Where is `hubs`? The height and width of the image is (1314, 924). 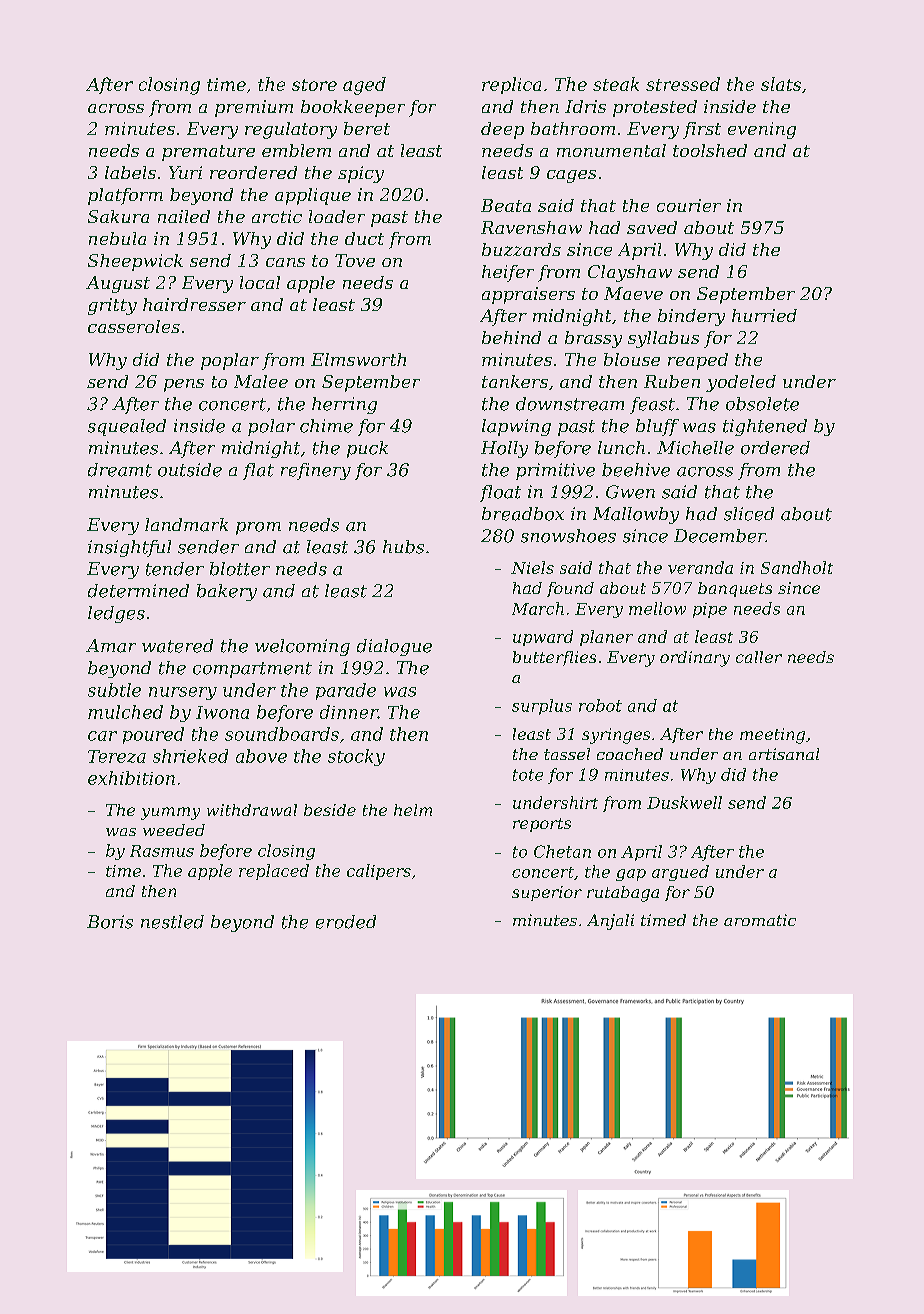
hubs is located at coordinates (403, 547).
